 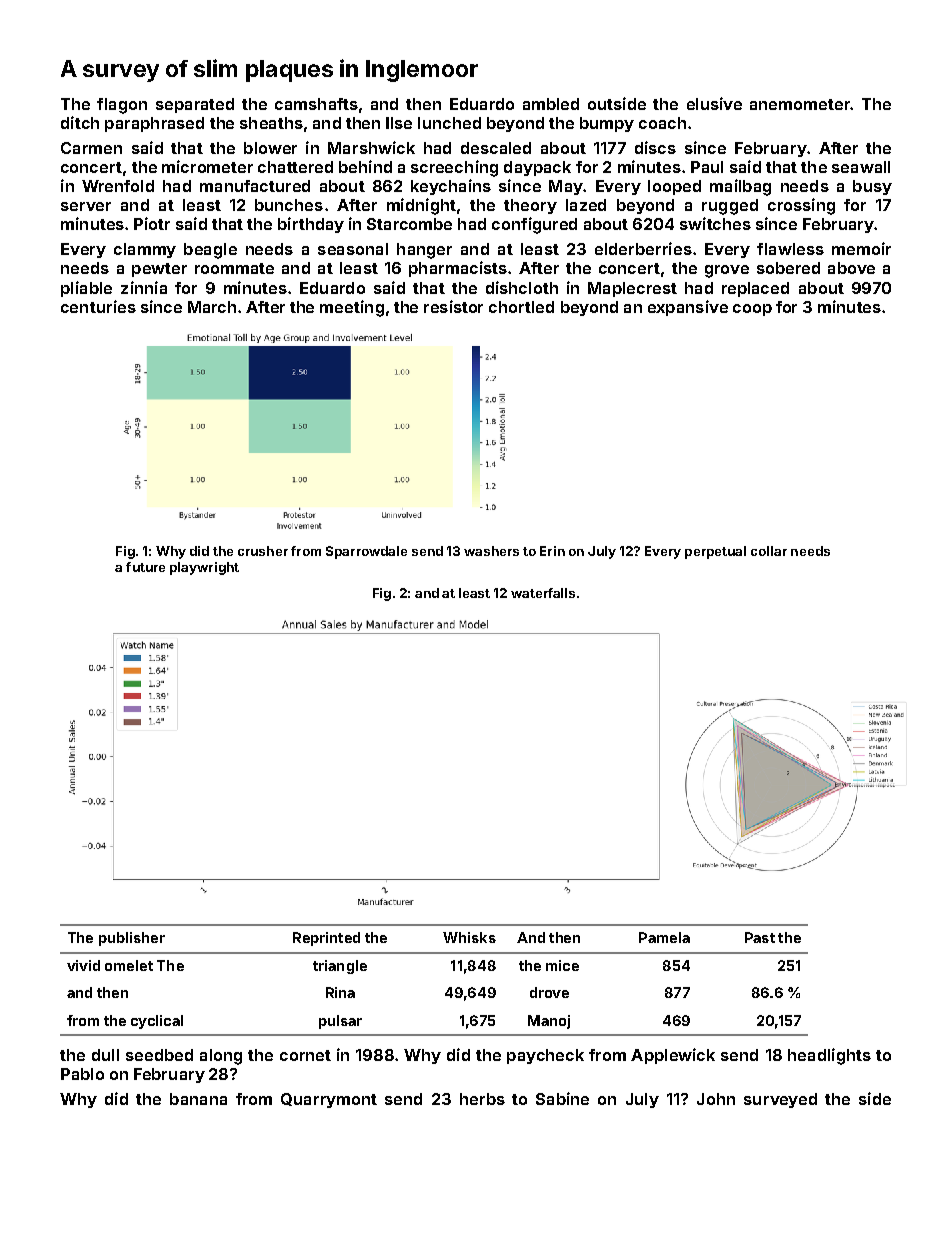 What do you see at coordinates (311, 225) in the screenshot?
I see `birthday` at bounding box center [311, 225].
